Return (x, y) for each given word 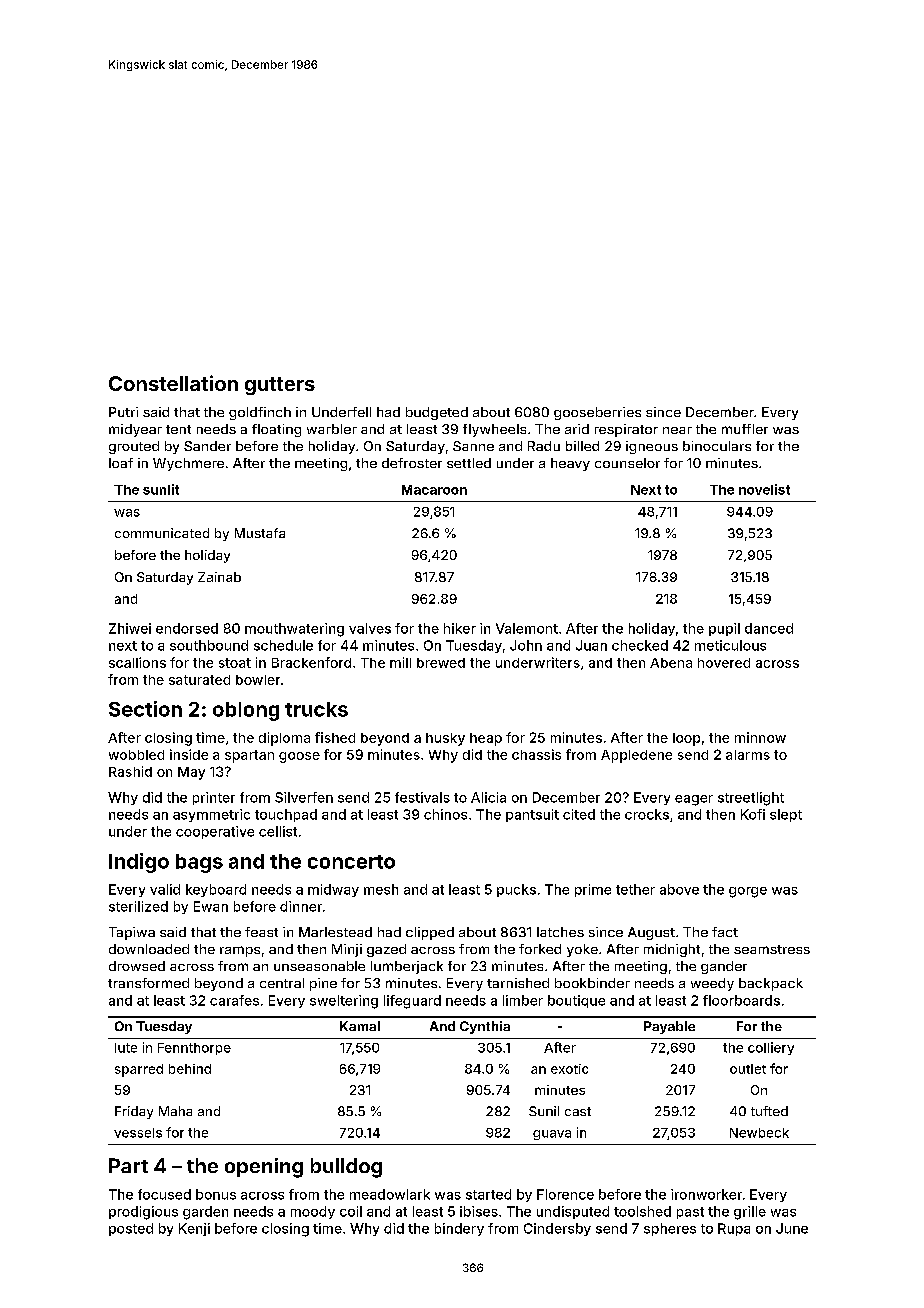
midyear (135, 430)
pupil (724, 629)
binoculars (717, 446)
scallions (137, 662)
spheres (670, 1229)
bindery (459, 1229)
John (526, 645)
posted (131, 1229)
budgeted (437, 413)
